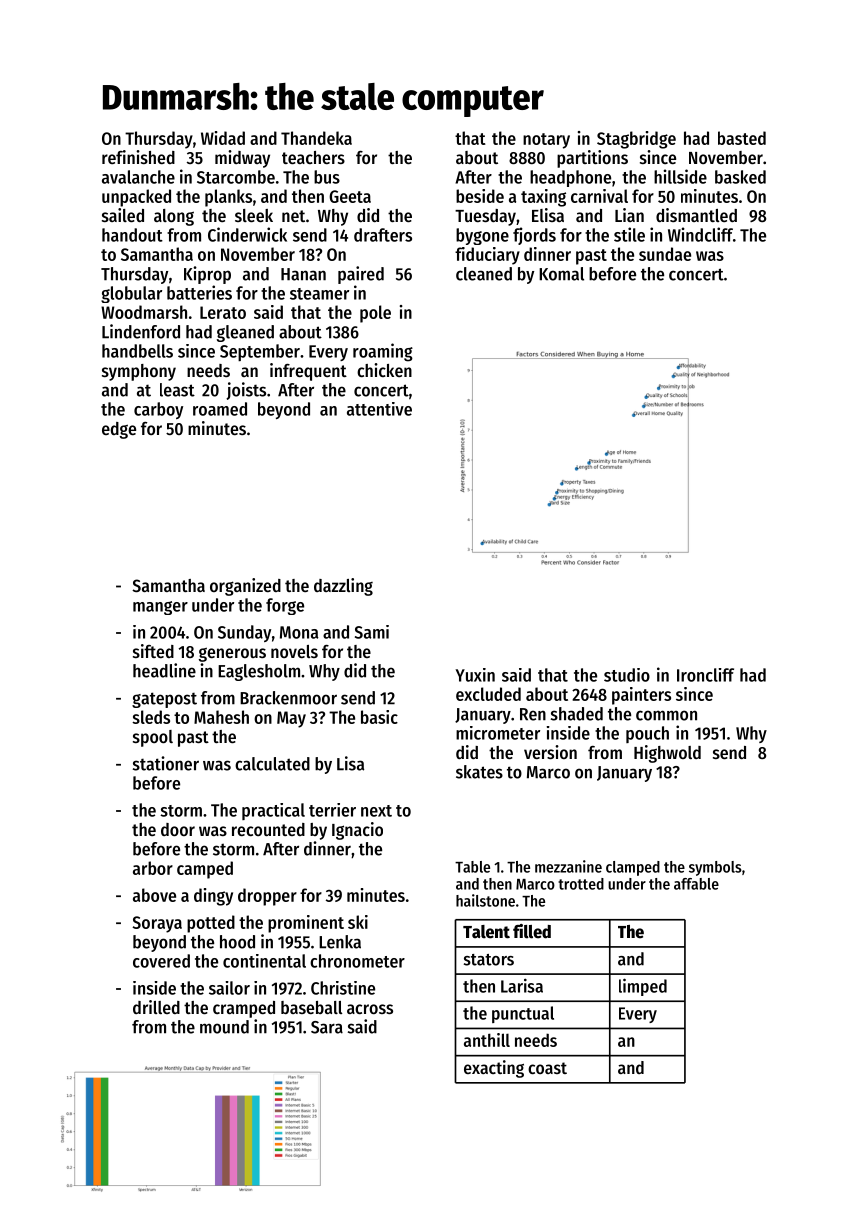 Image resolution: width=868 pixels, height=1232 pixels. What do you see at coordinates (224, 1027) in the screenshot?
I see `mound` at bounding box center [224, 1027].
